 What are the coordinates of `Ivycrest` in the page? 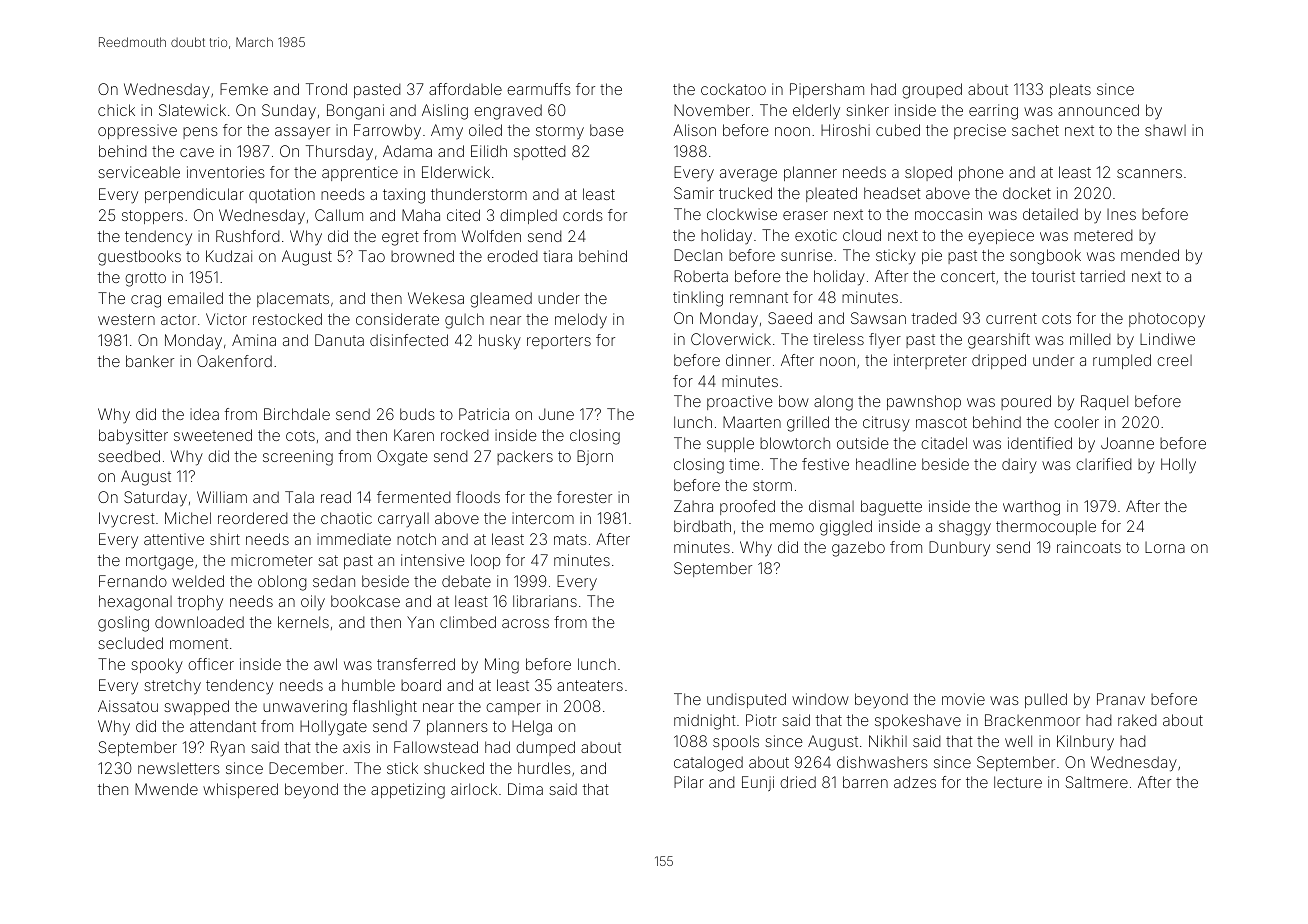 It's located at (127, 520).
